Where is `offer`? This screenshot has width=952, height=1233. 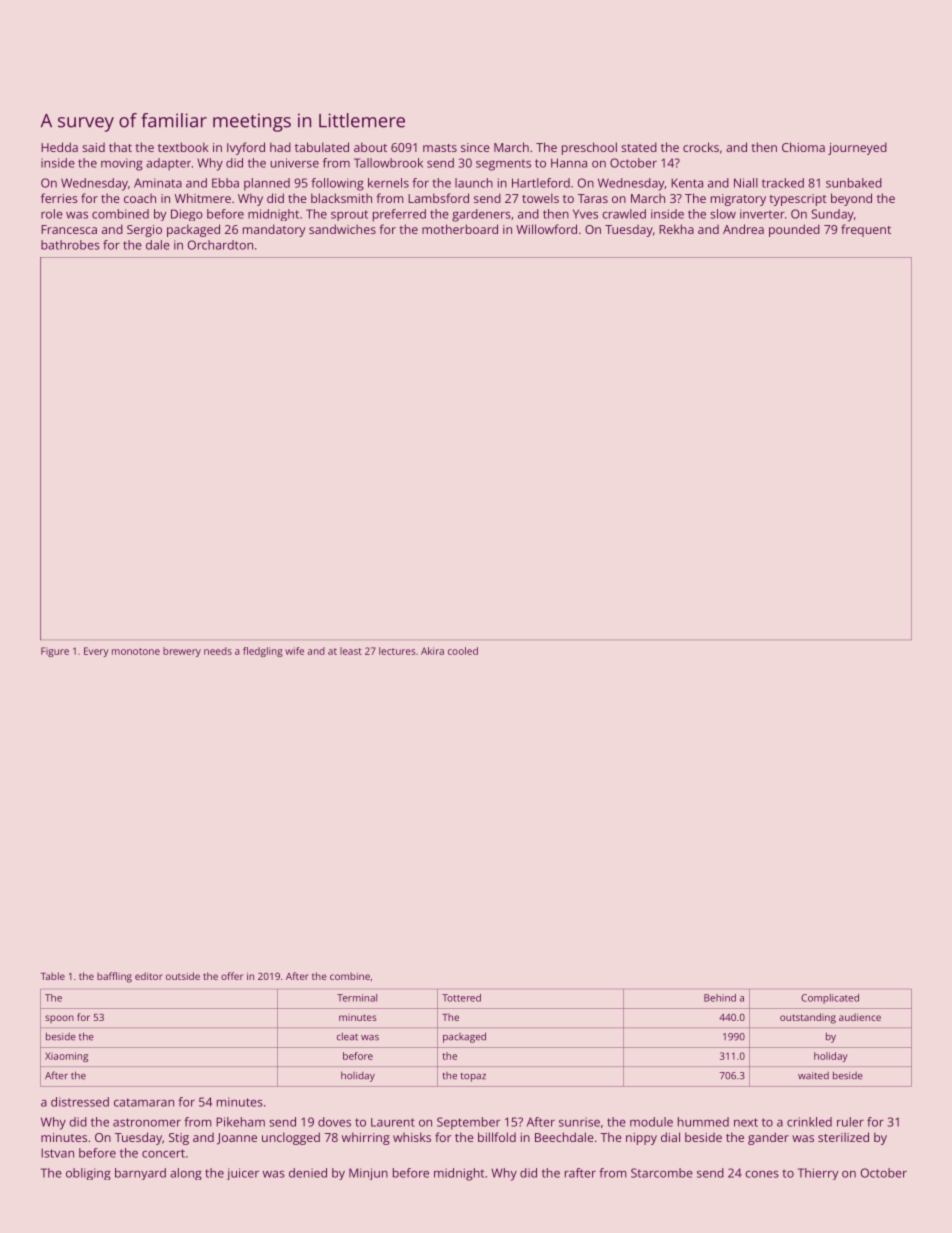 offer is located at coordinates (232, 976).
